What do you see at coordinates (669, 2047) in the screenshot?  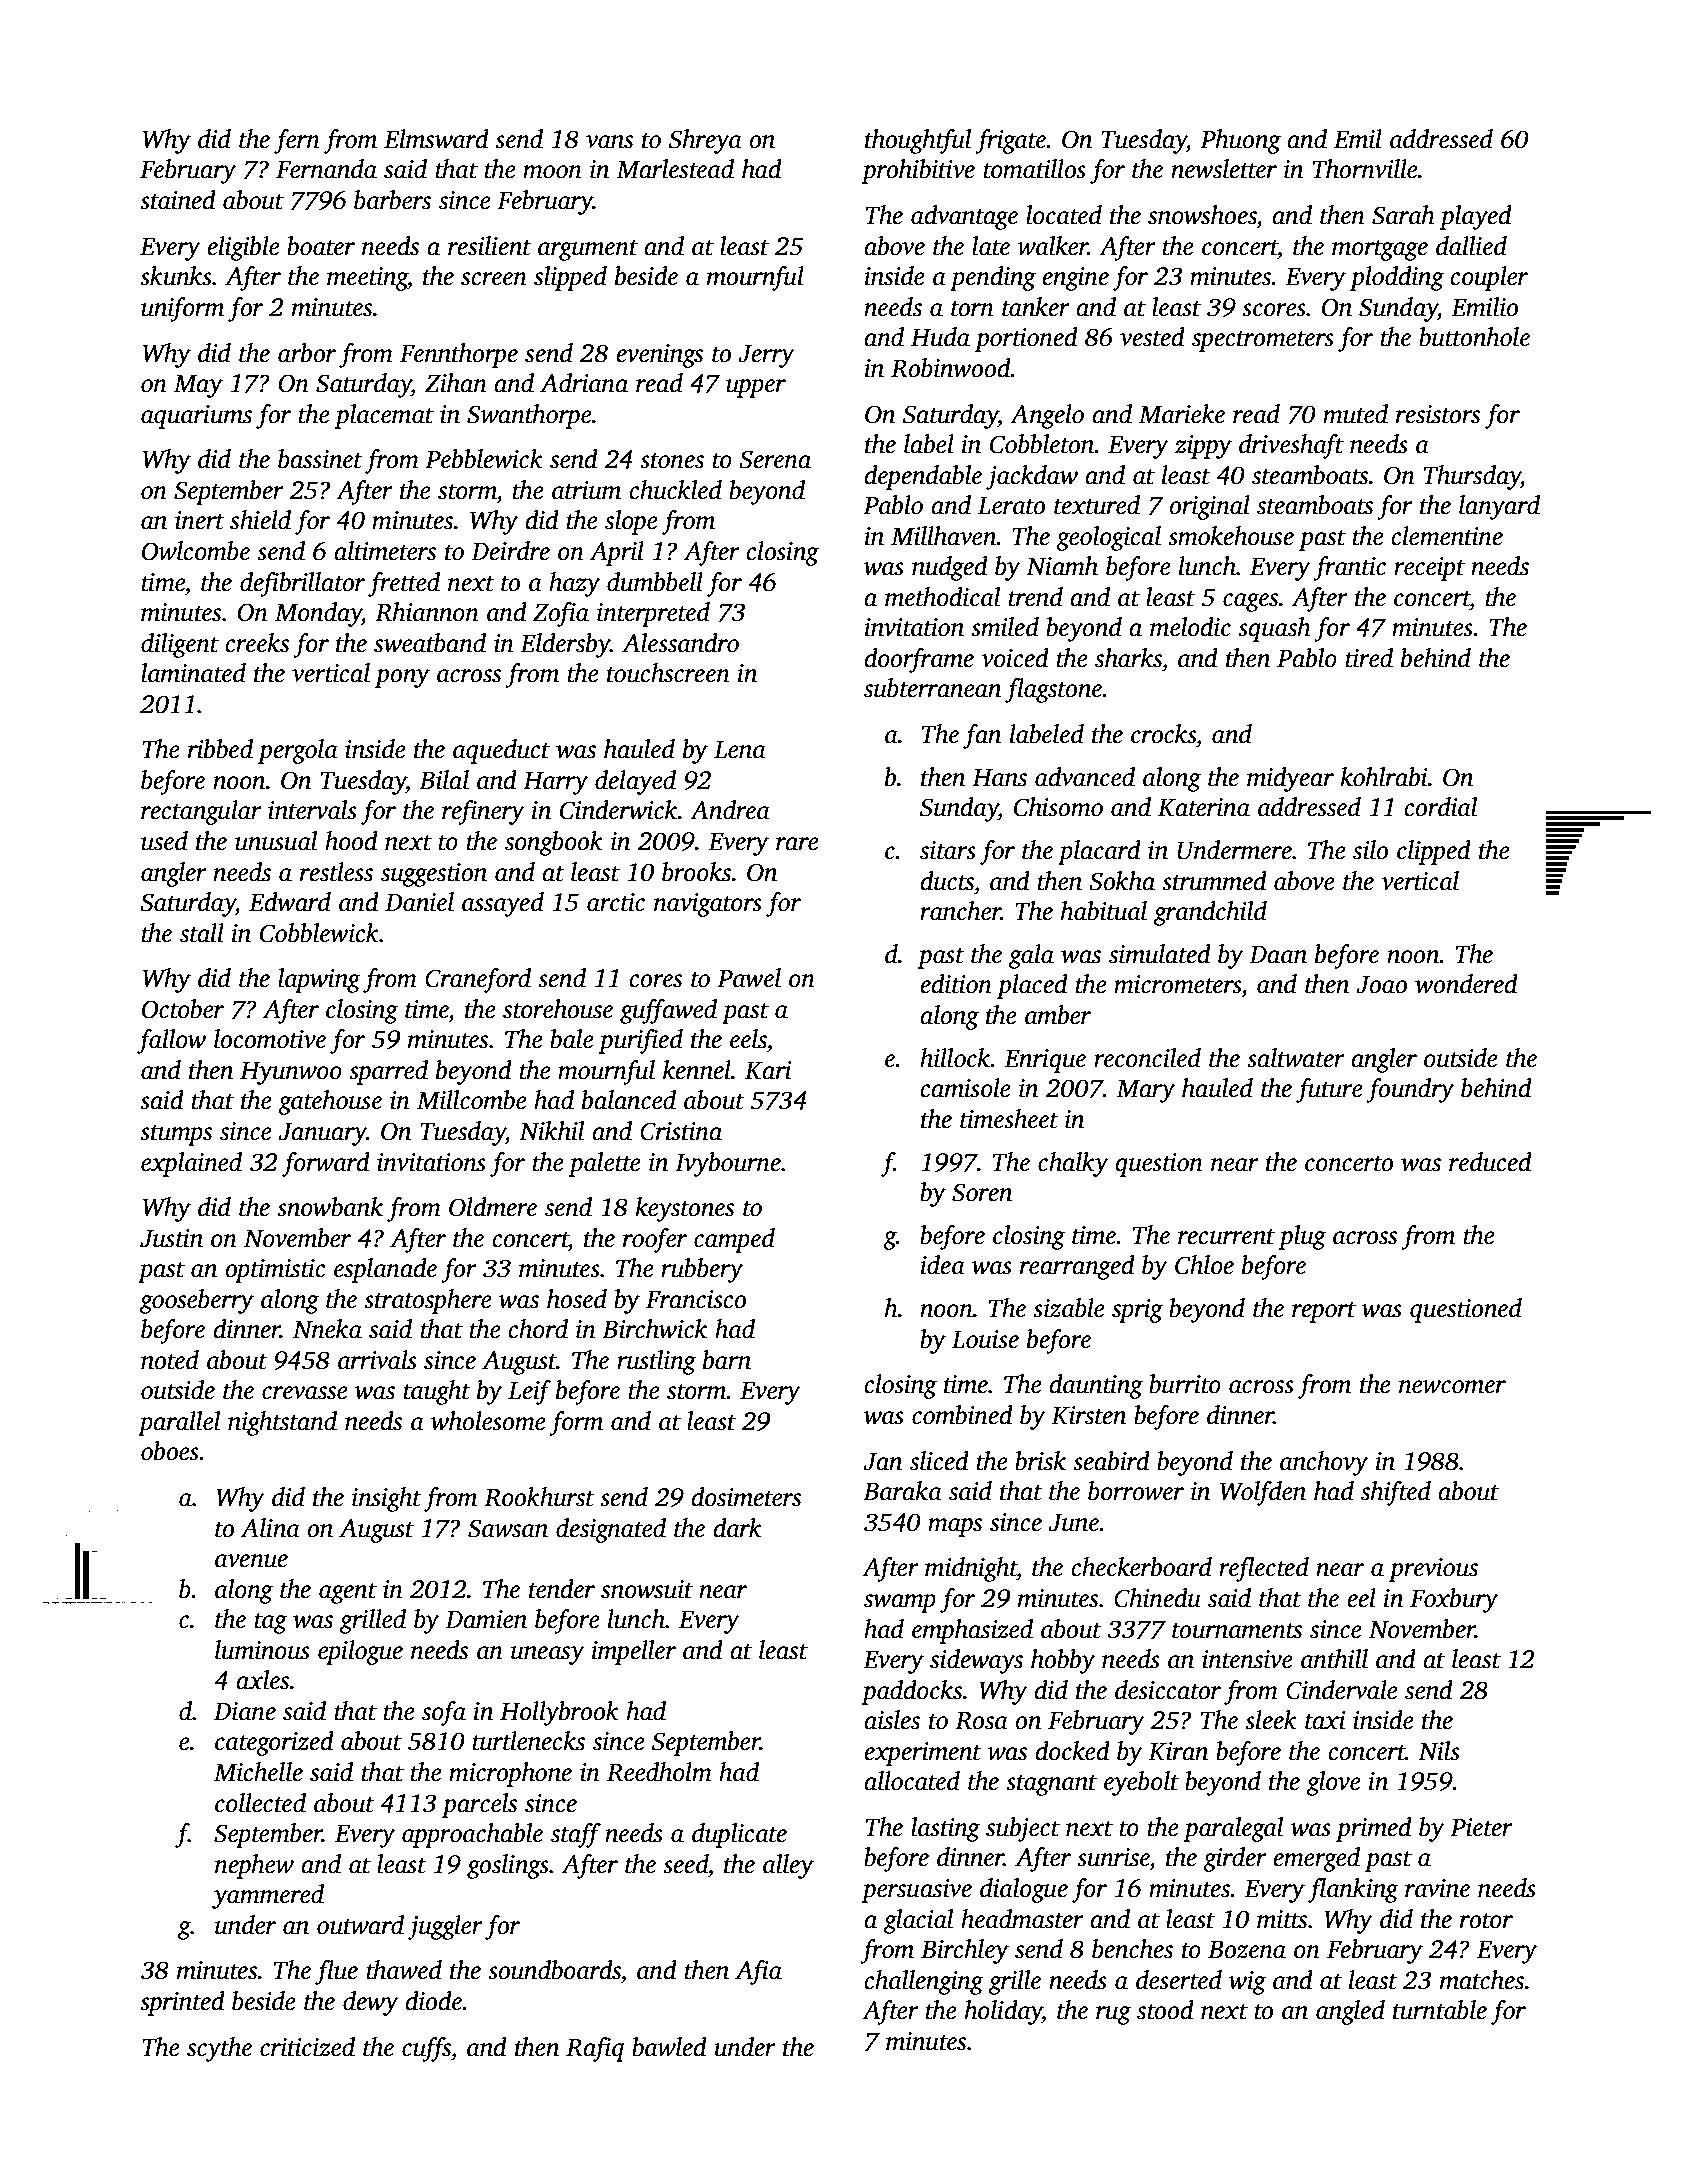 I see `bawled` at bounding box center [669, 2047].
